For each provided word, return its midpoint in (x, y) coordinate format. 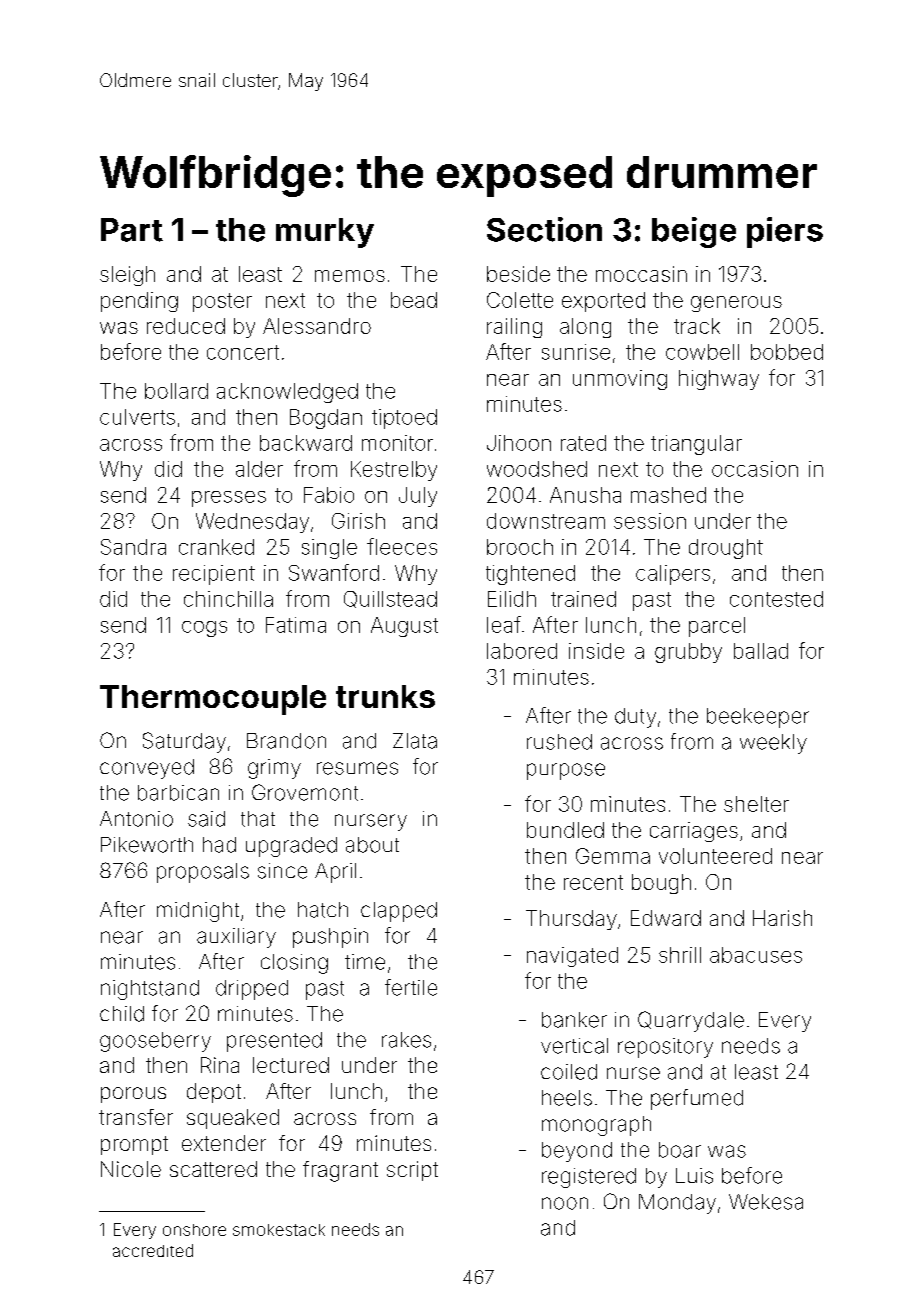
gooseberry (155, 1042)
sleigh (127, 276)
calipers (673, 575)
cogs (204, 629)
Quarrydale (691, 1021)
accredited (153, 1250)
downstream (546, 521)
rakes (406, 1040)
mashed (668, 495)
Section (544, 229)
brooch (520, 547)
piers (785, 232)
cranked (216, 547)
